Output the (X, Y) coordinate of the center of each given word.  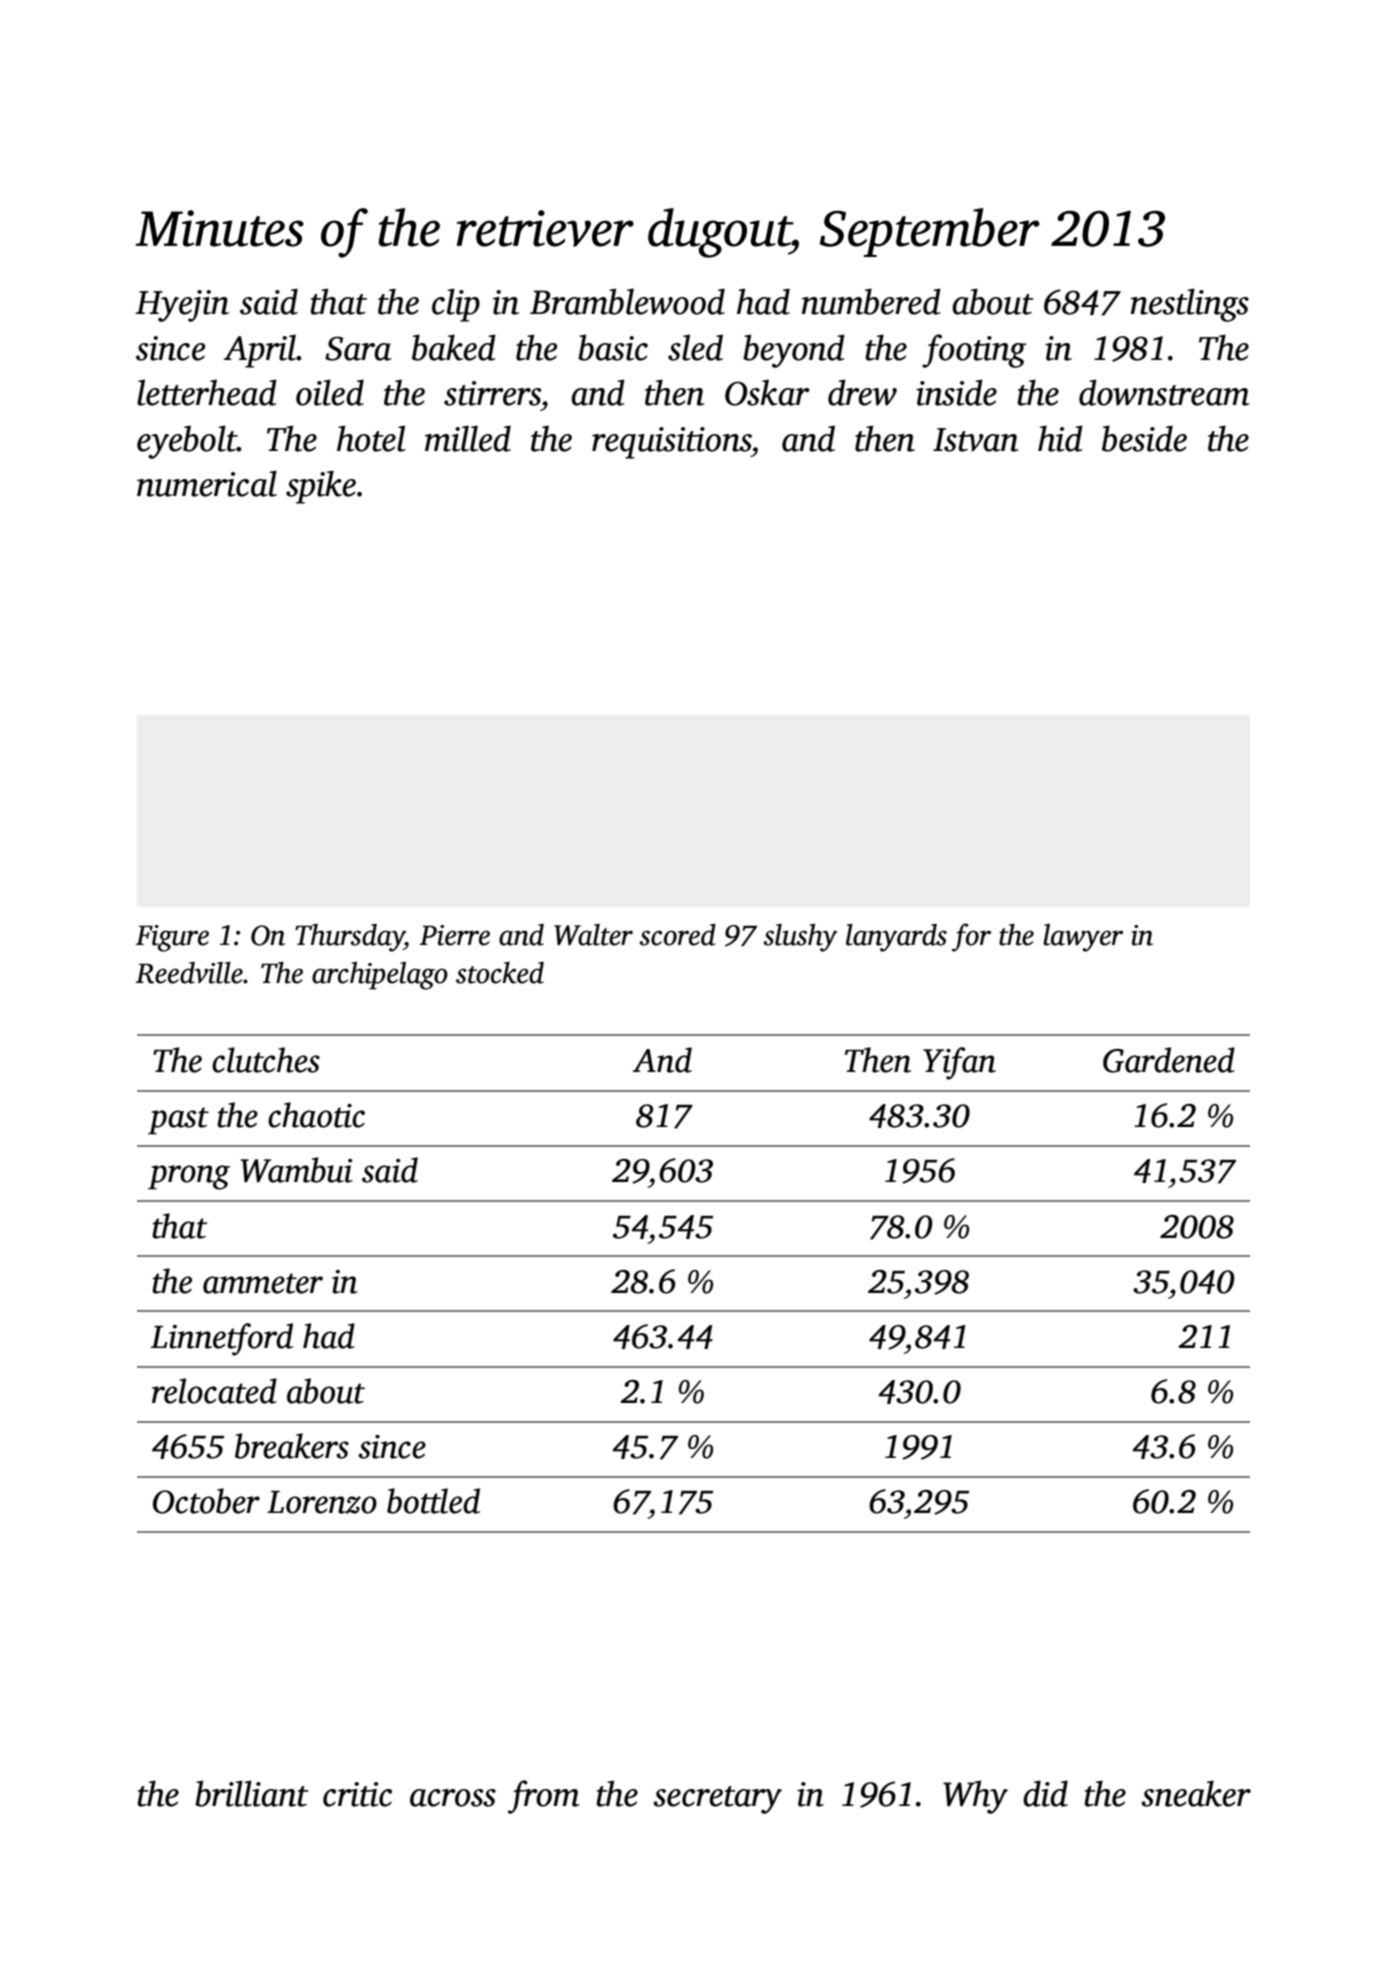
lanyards (896, 938)
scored (677, 935)
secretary (717, 1800)
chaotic (316, 1115)
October (206, 1501)
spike (321, 487)
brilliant (252, 1793)
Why (975, 1797)
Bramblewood (627, 301)
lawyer (1083, 938)
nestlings (1190, 305)
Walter (593, 935)
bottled (433, 1501)
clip (456, 305)
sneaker (1196, 1793)
